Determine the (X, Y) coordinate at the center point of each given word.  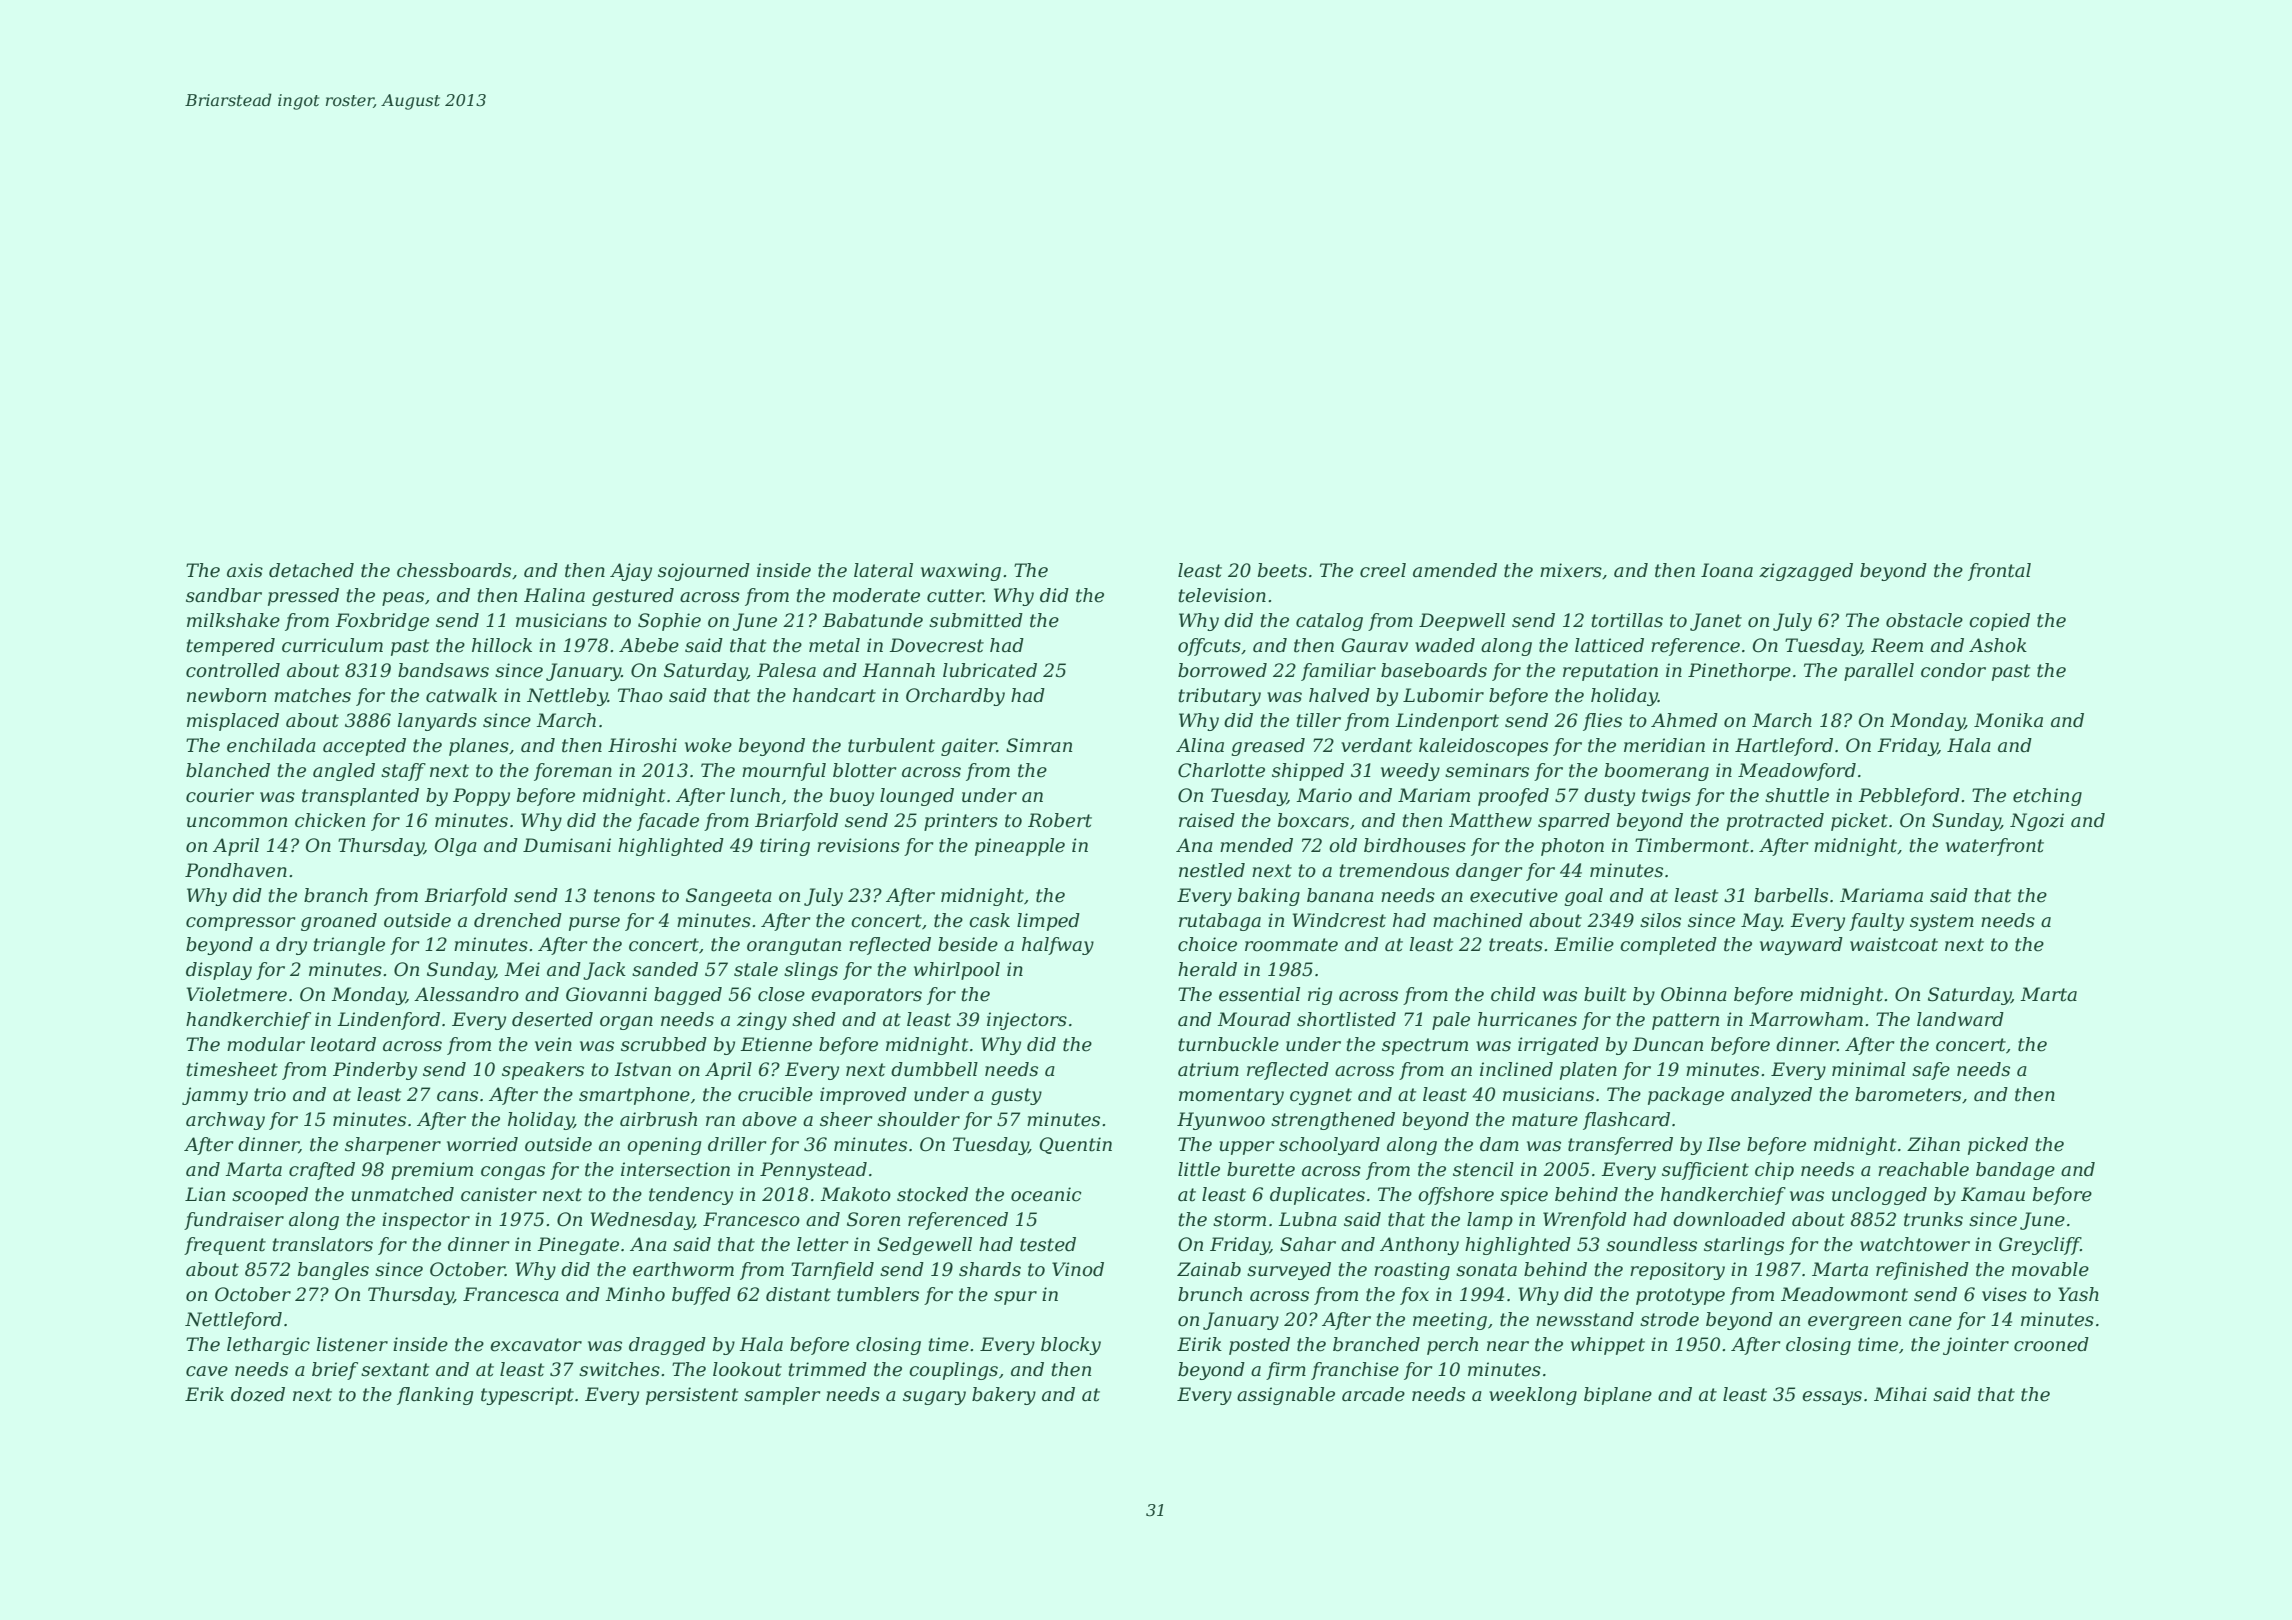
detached (311, 570)
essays (1832, 1398)
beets (1282, 570)
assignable (1286, 1396)
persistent (692, 1396)
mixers (1571, 570)
